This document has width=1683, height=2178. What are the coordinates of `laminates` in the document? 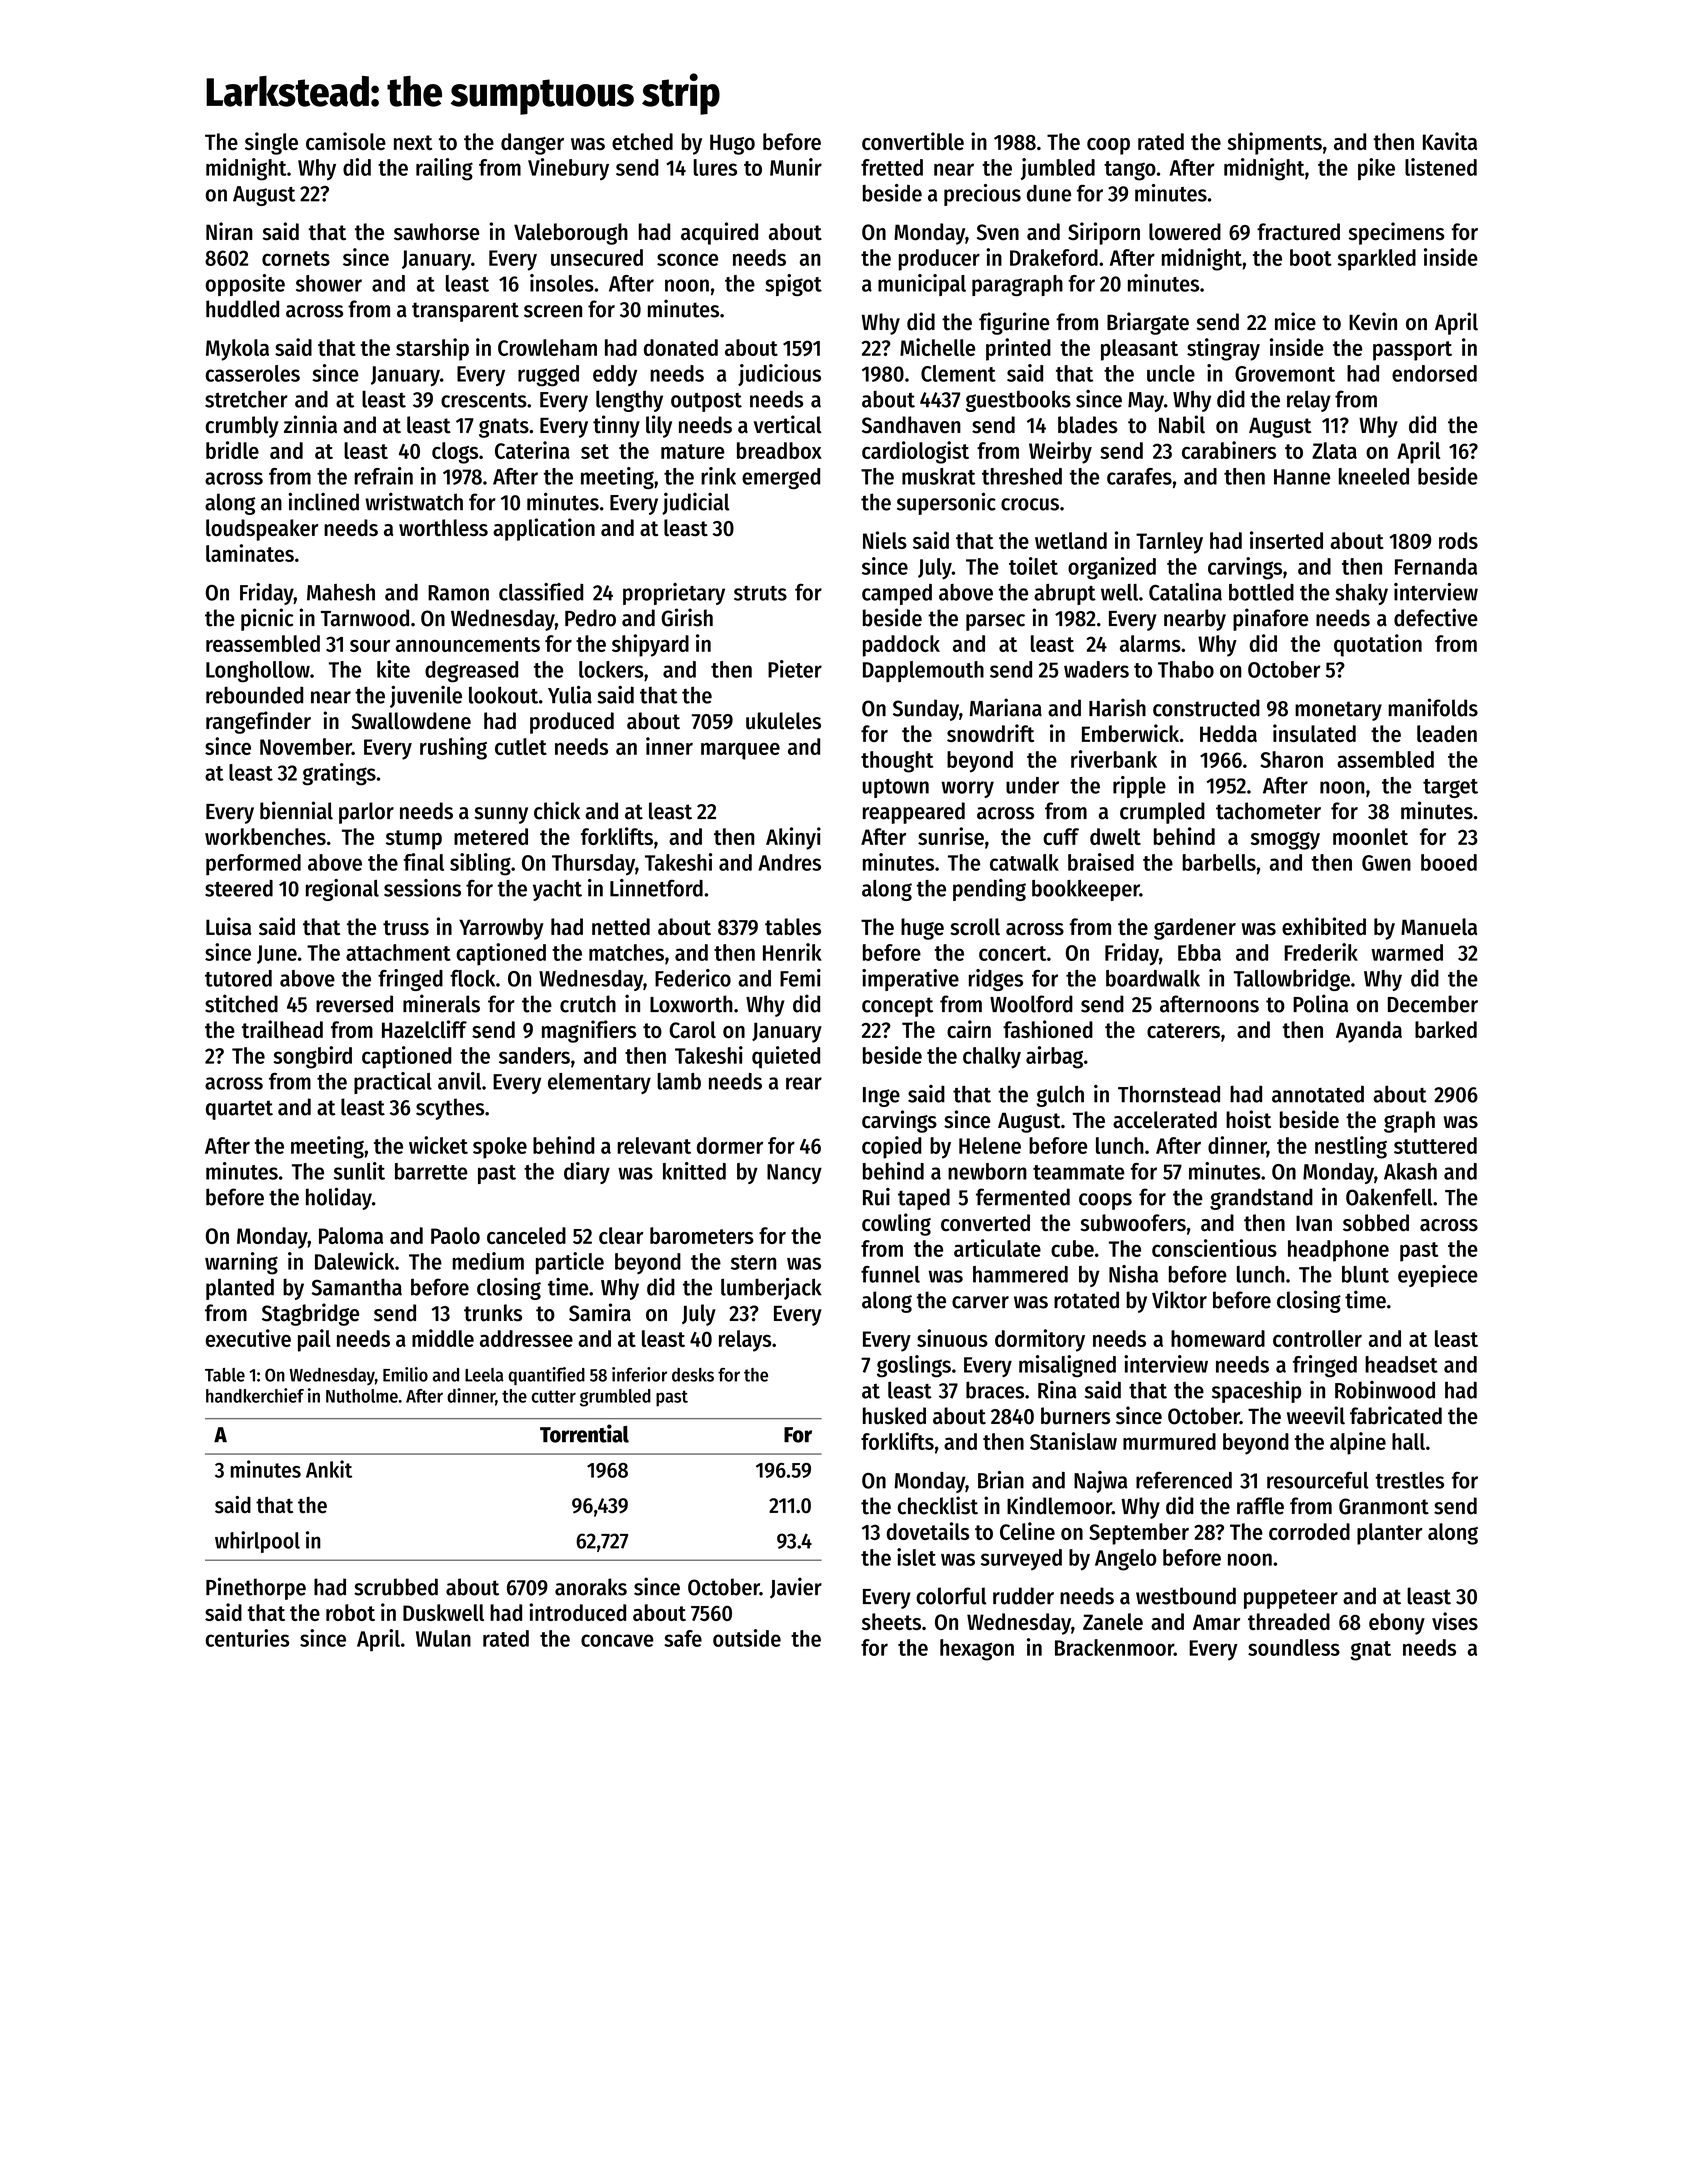 It's located at (250, 553).
